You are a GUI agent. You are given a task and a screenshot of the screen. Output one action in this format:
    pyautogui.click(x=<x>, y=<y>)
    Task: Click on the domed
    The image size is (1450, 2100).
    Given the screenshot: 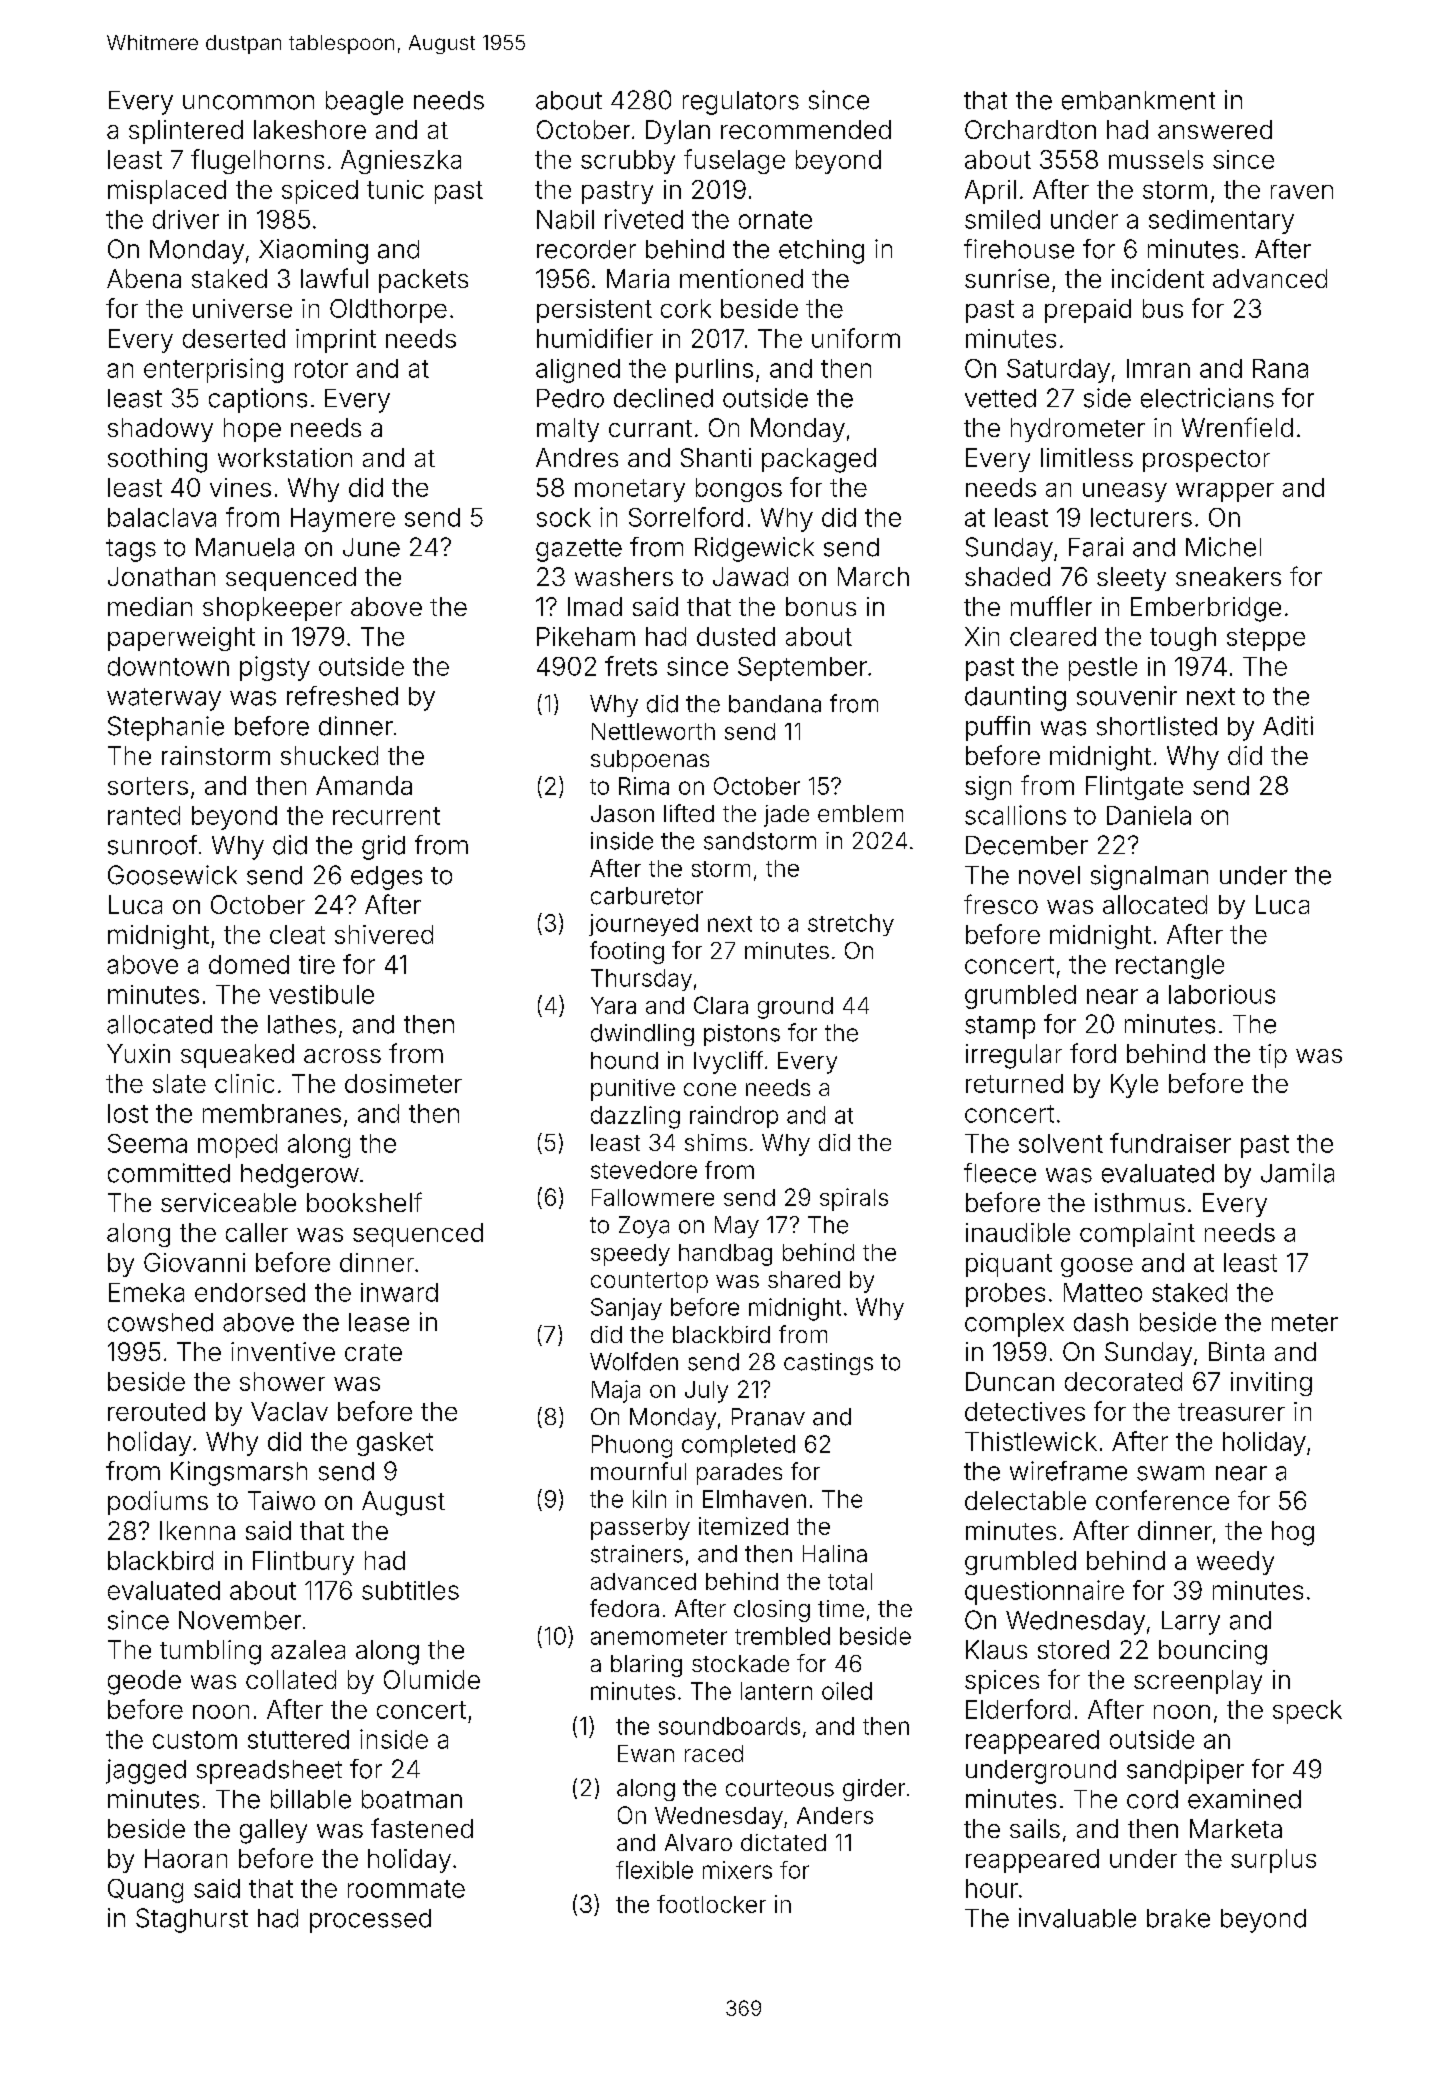 What is the action you would take?
    pyautogui.click(x=249, y=964)
